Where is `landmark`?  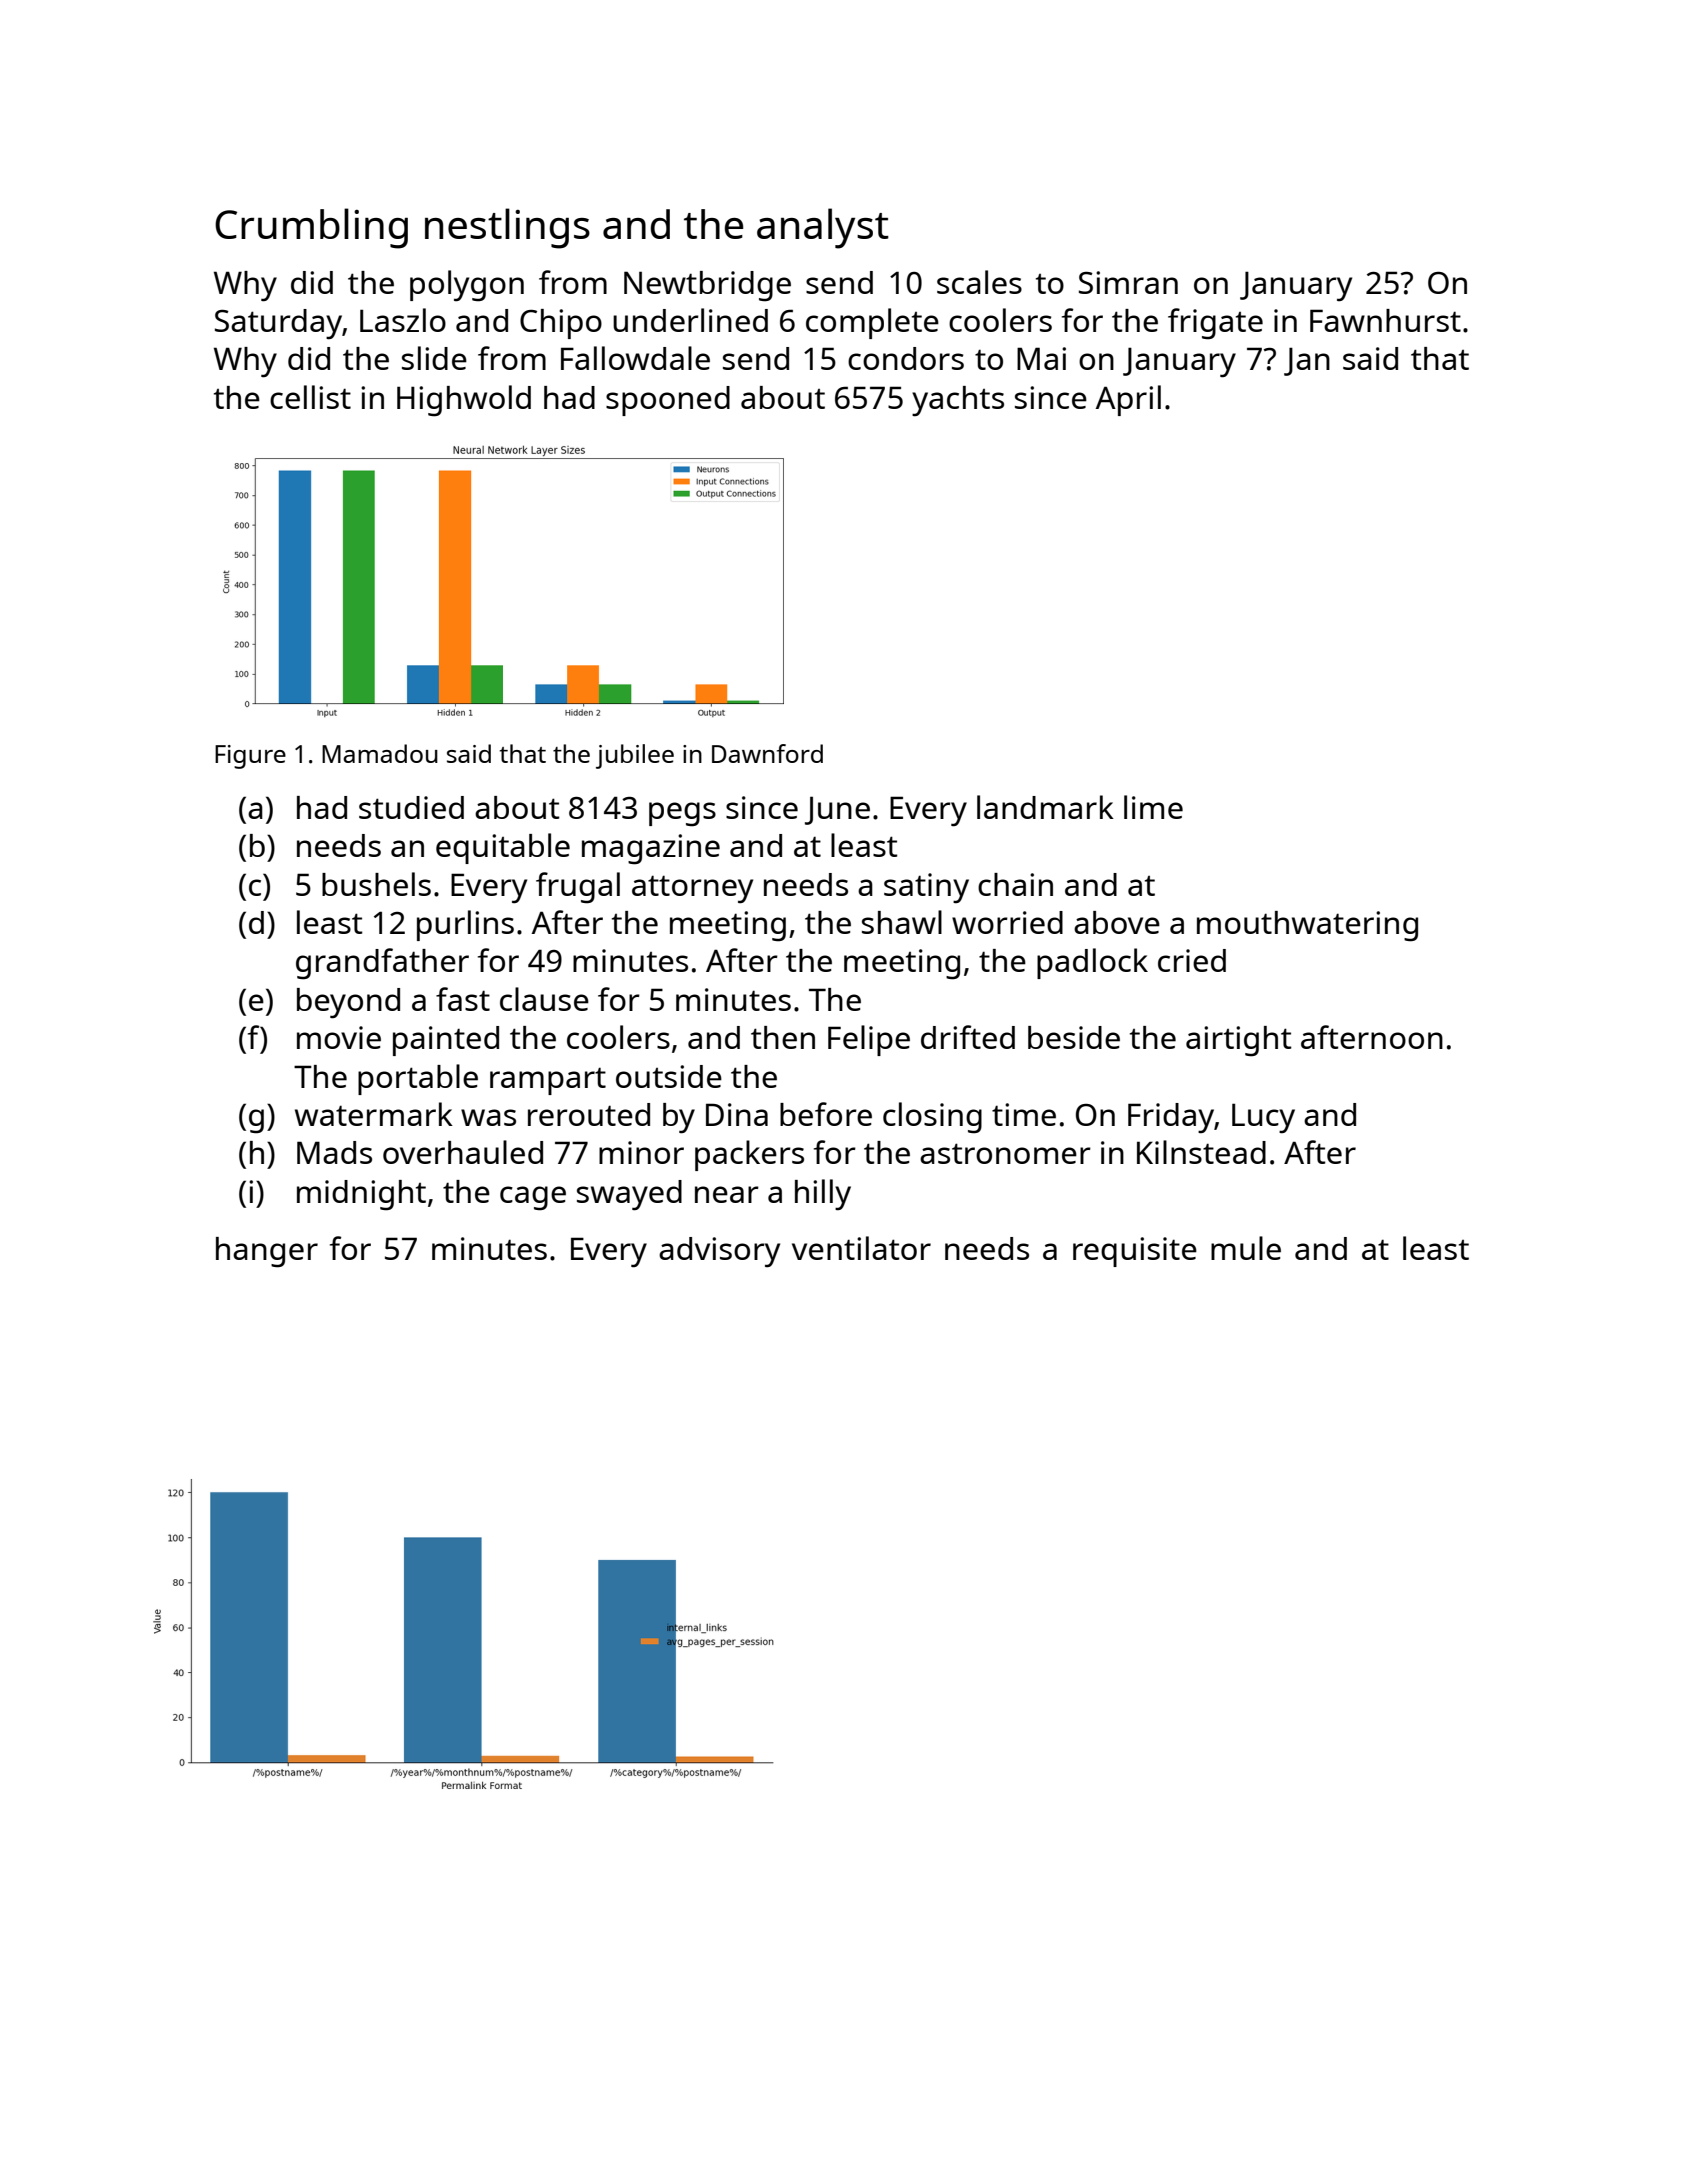 landmark is located at coordinates (1045, 807).
